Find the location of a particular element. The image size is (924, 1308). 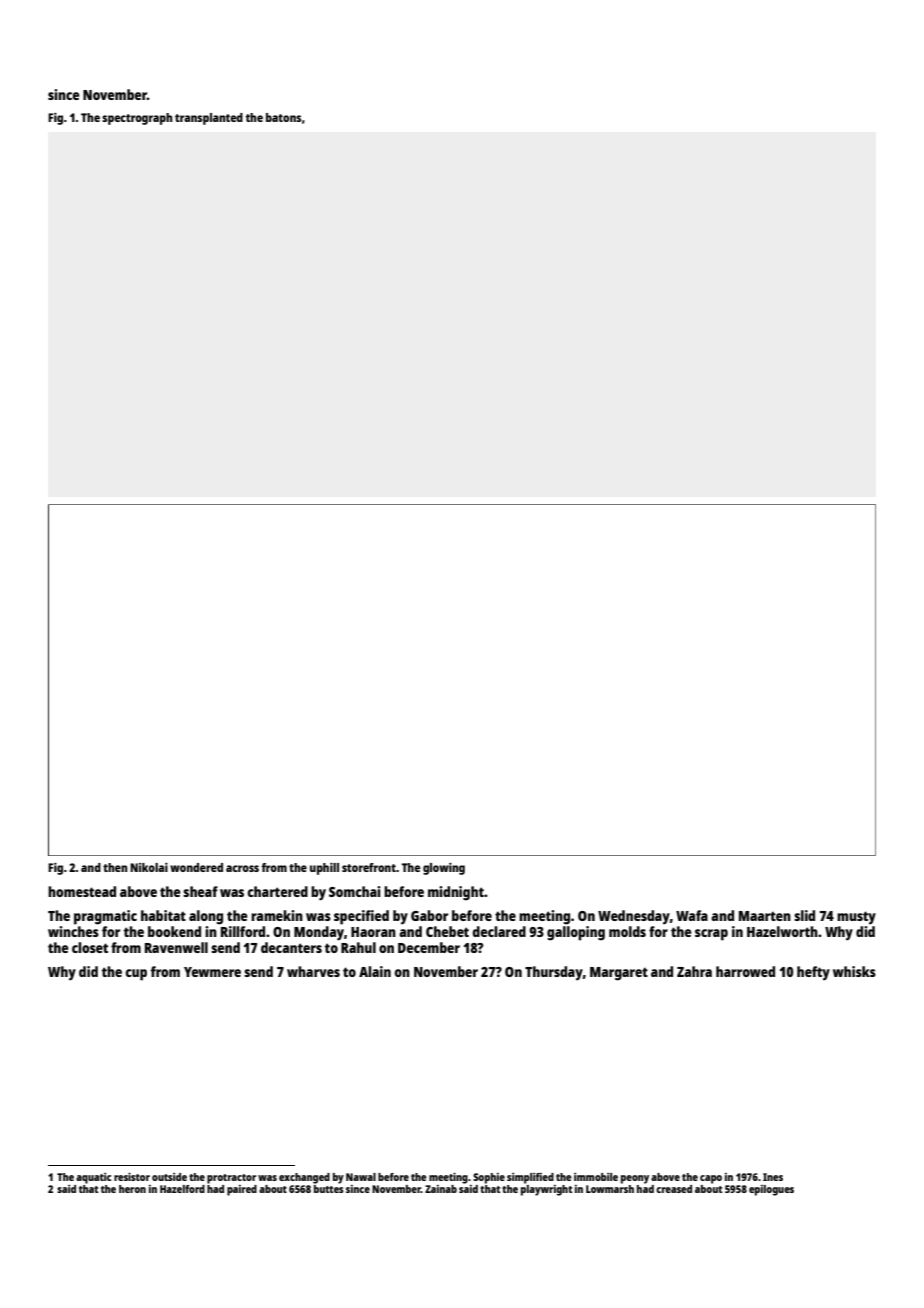

aquatic is located at coordinates (93, 1178).
